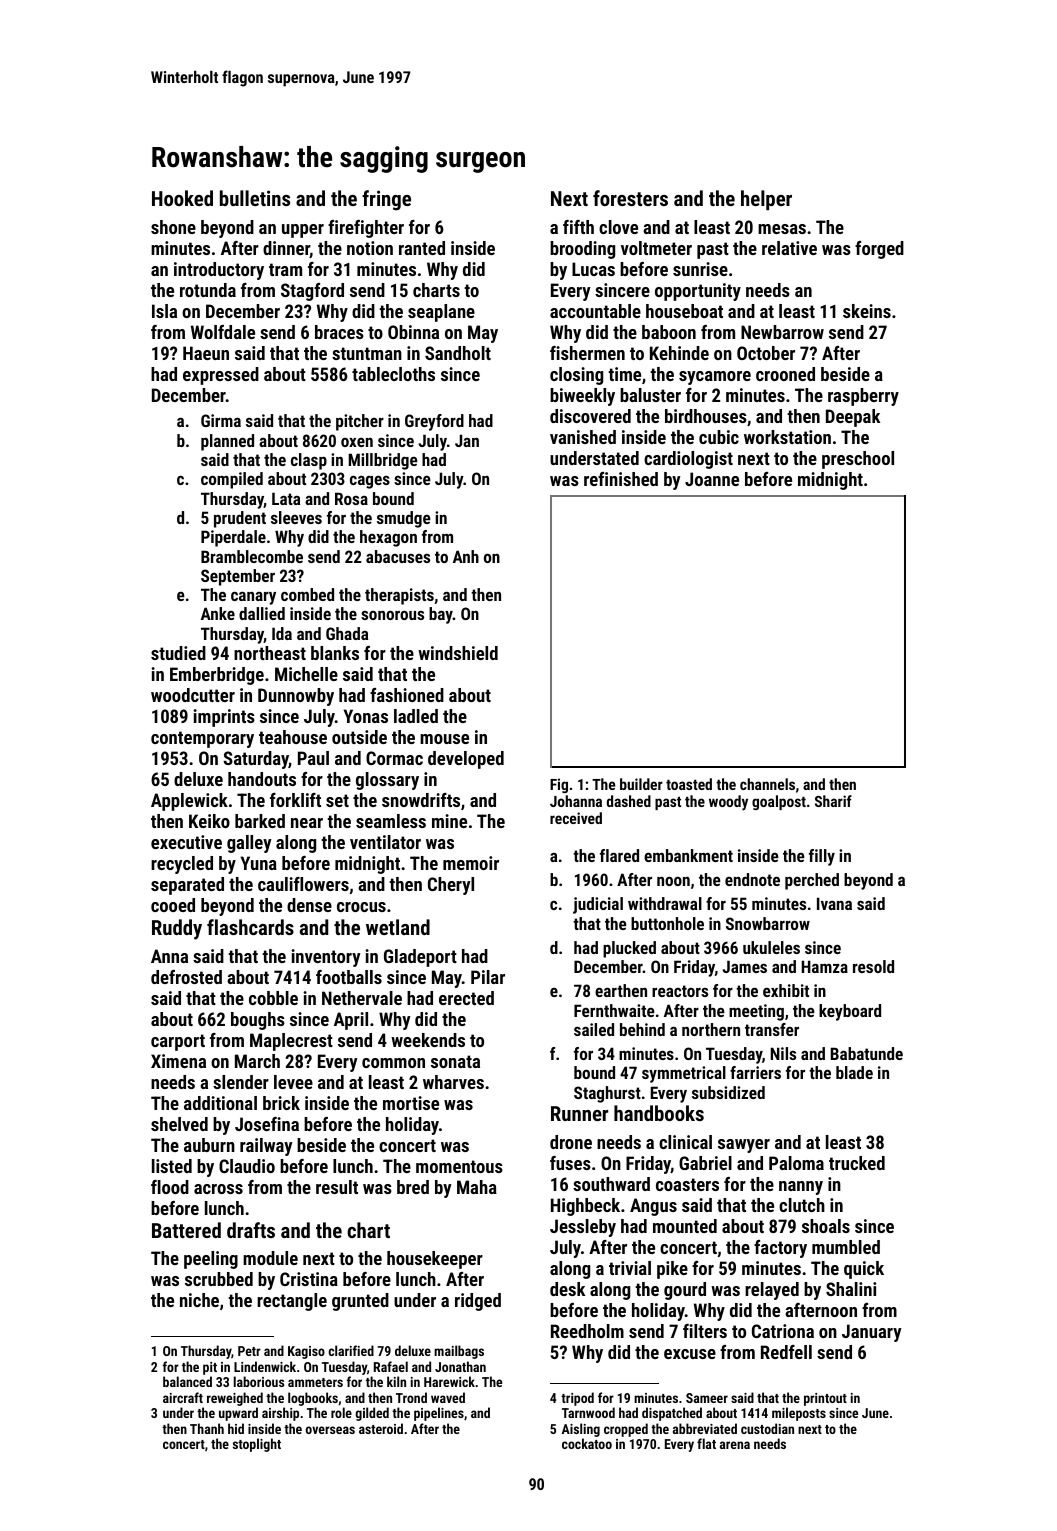 The image size is (1057, 1531). Describe the element at coordinates (407, 695) in the screenshot. I see `fashioned` at that location.
